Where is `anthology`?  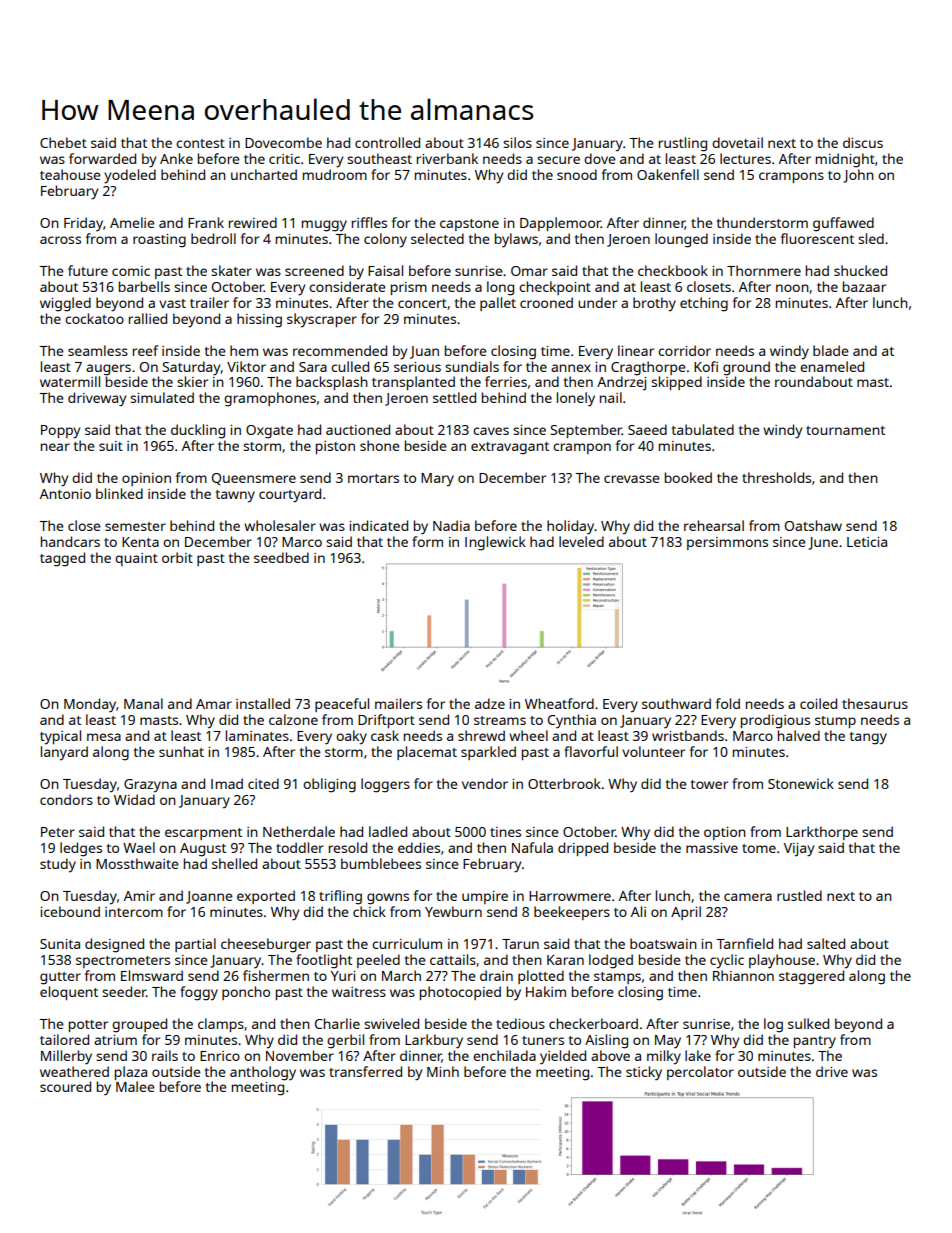 anthology is located at coordinates (263, 1073).
